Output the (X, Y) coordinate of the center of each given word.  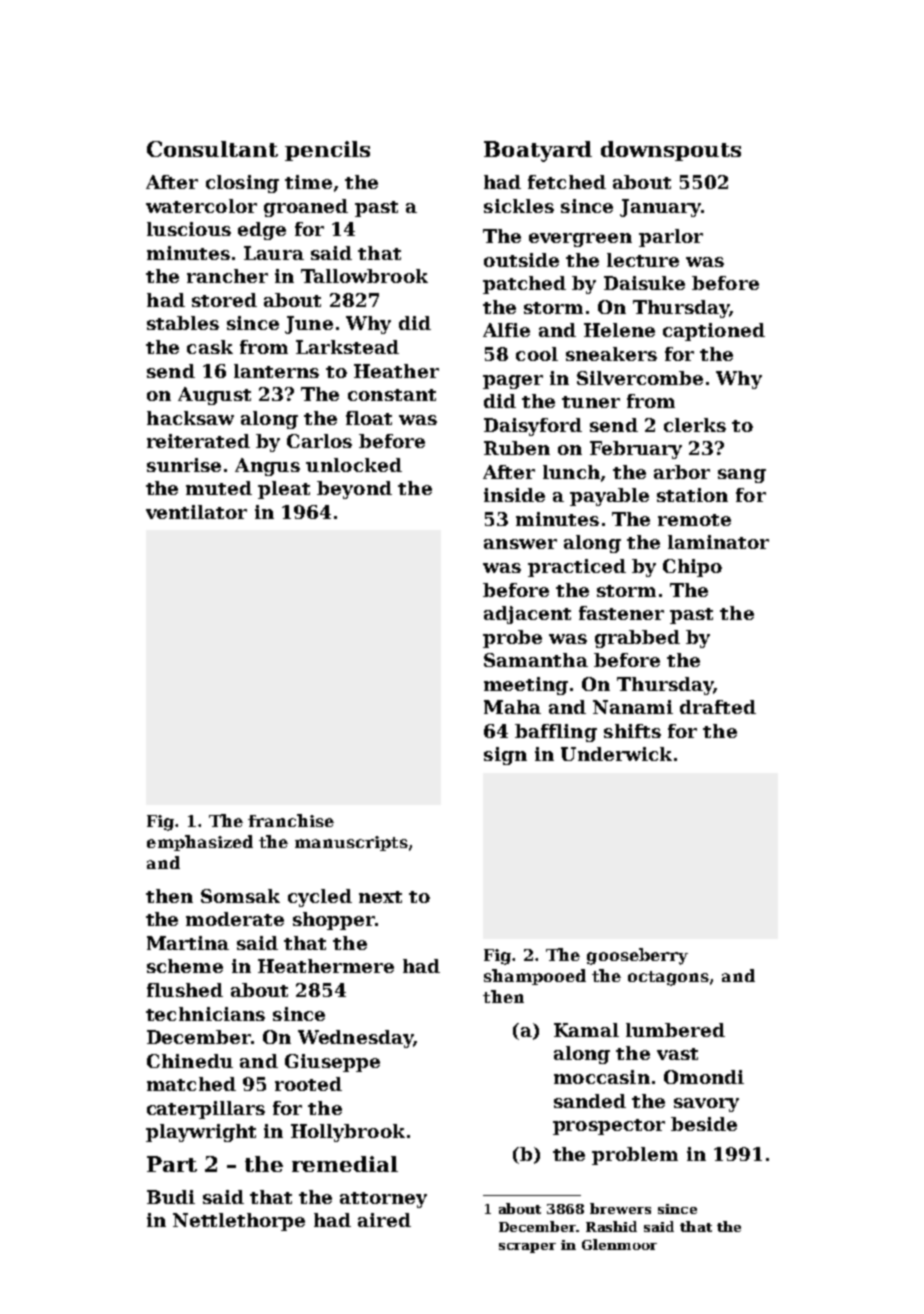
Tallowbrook (364, 276)
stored (224, 300)
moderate (235, 919)
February (636, 450)
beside (704, 1124)
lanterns (276, 371)
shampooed (535, 977)
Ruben (517, 448)
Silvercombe (640, 378)
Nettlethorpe (239, 1222)
